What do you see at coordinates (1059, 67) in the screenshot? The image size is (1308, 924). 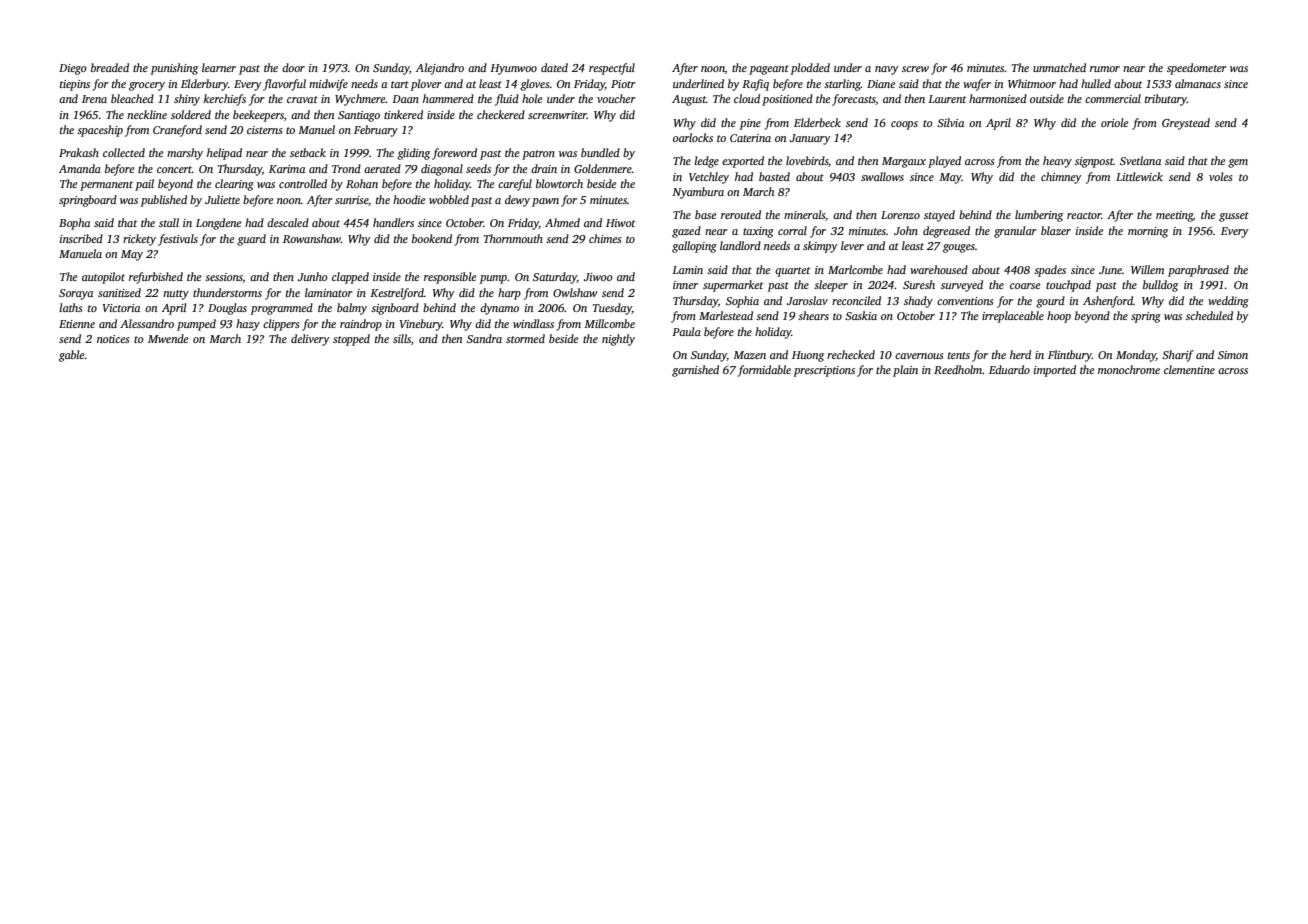 I see `unmatched` at bounding box center [1059, 67].
